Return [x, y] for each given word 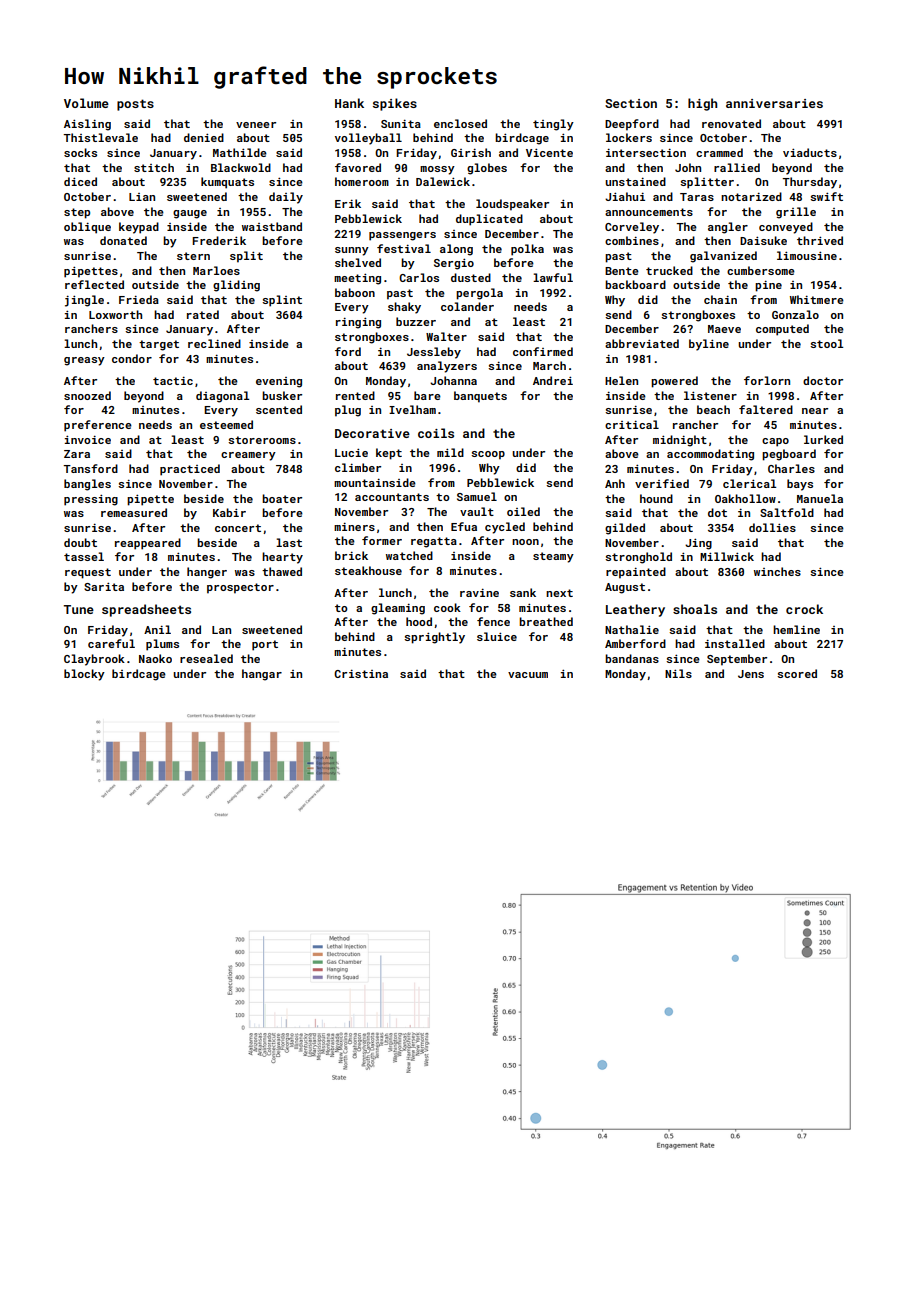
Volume [86, 103]
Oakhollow [745, 498]
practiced [190, 470]
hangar [262, 675]
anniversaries [774, 103]
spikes [395, 104]
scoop [488, 455]
